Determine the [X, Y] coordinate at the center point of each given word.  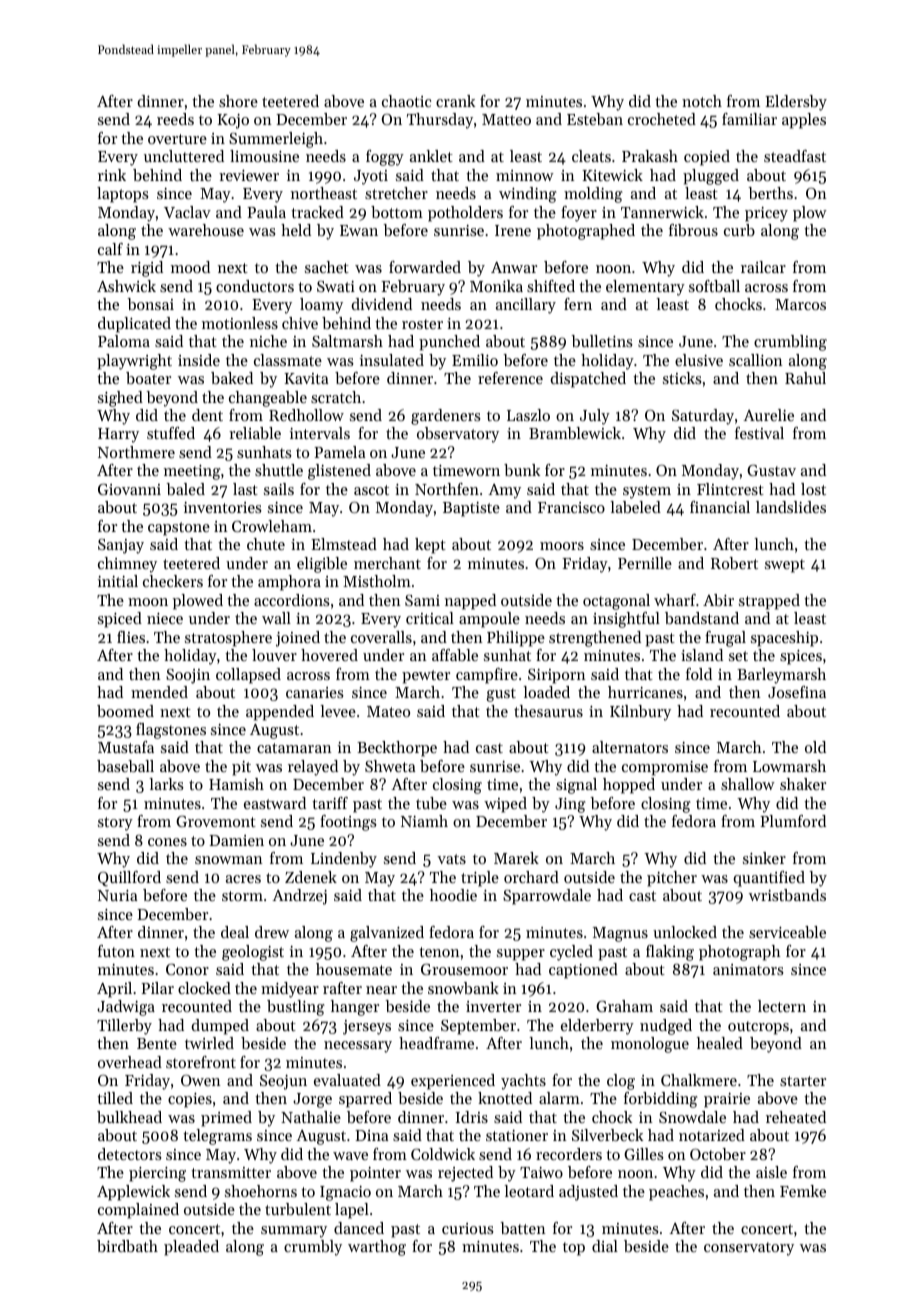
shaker [803, 784]
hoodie [453, 895]
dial [605, 1246]
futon [116, 951]
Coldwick [443, 1154]
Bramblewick [575, 433]
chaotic [406, 101]
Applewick [133, 1193]
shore [238, 101]
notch [702, 101]
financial [720, 507]
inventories [223, 507]
